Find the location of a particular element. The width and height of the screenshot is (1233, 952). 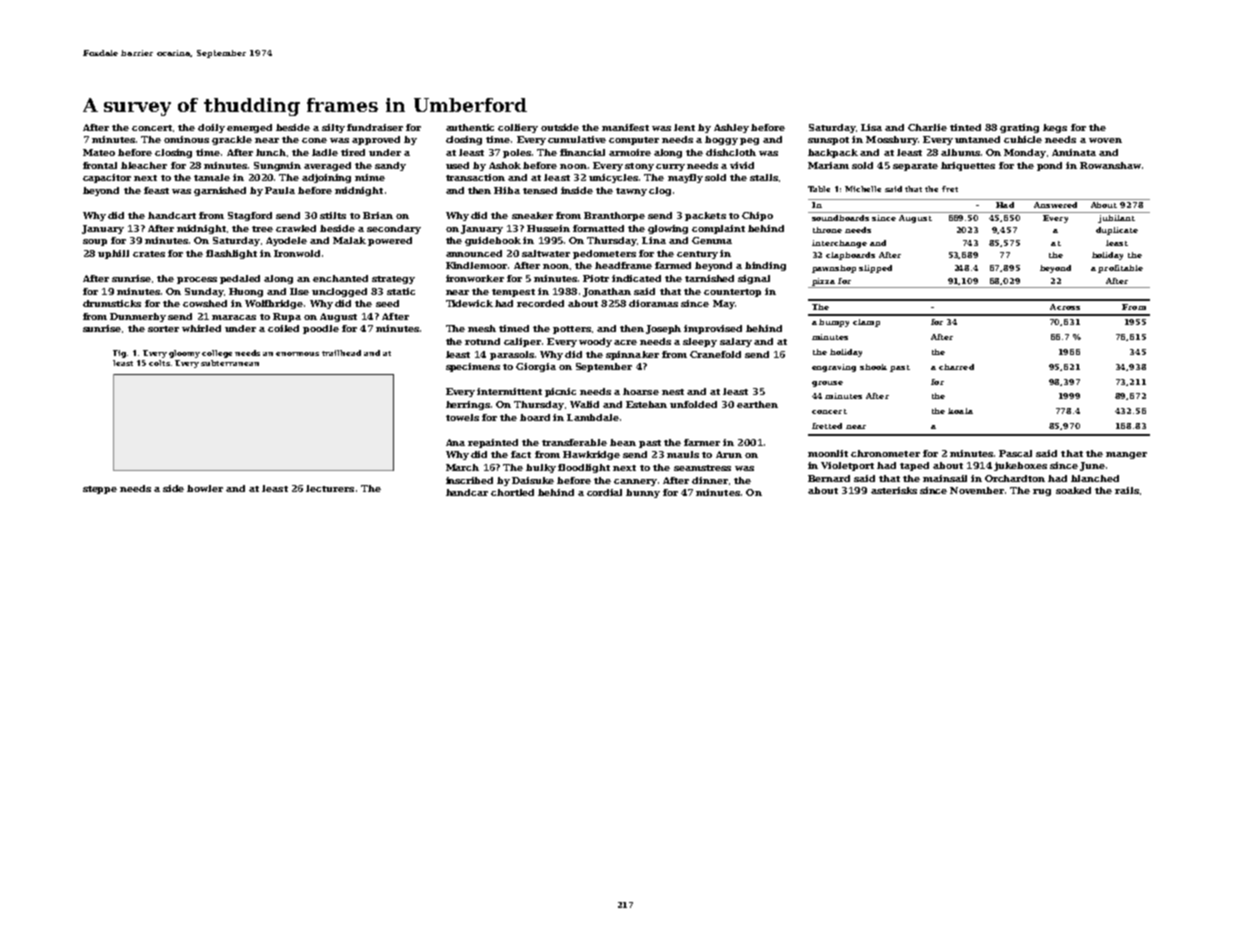

colts is located at coordinates (159, 363).
